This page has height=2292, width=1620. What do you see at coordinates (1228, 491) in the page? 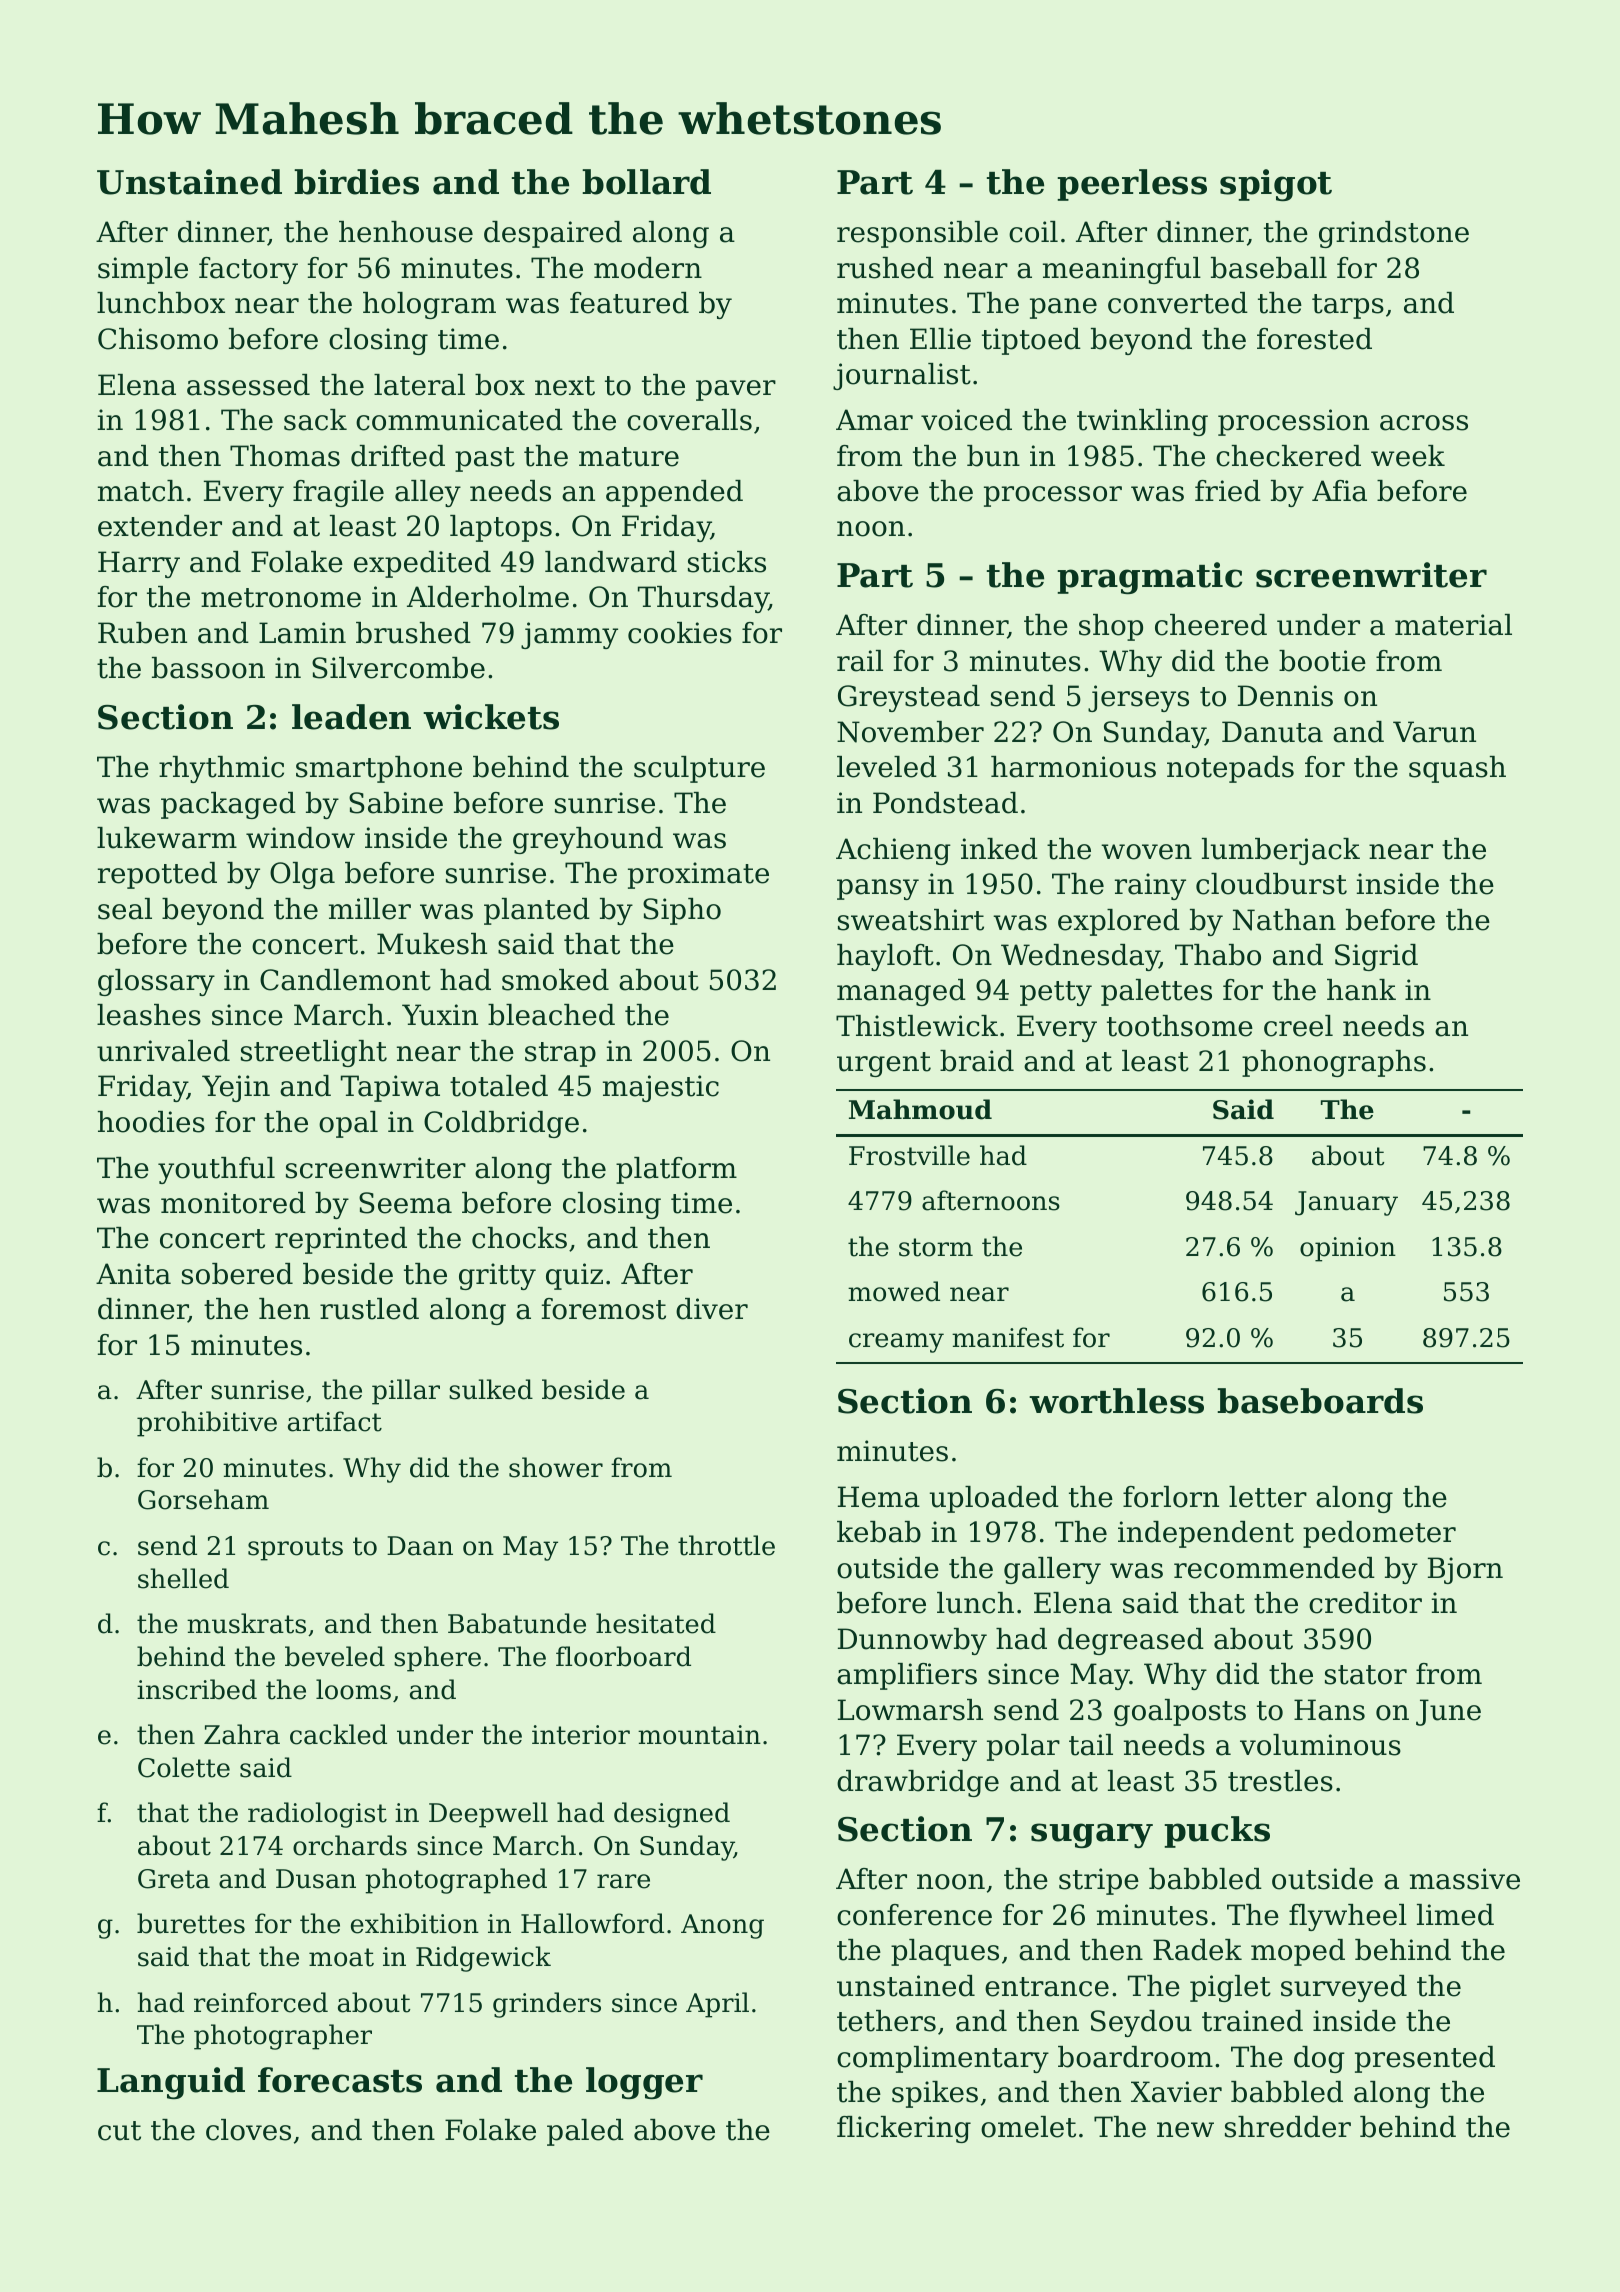
I see `fried` at bounding box center [1228, 491].
